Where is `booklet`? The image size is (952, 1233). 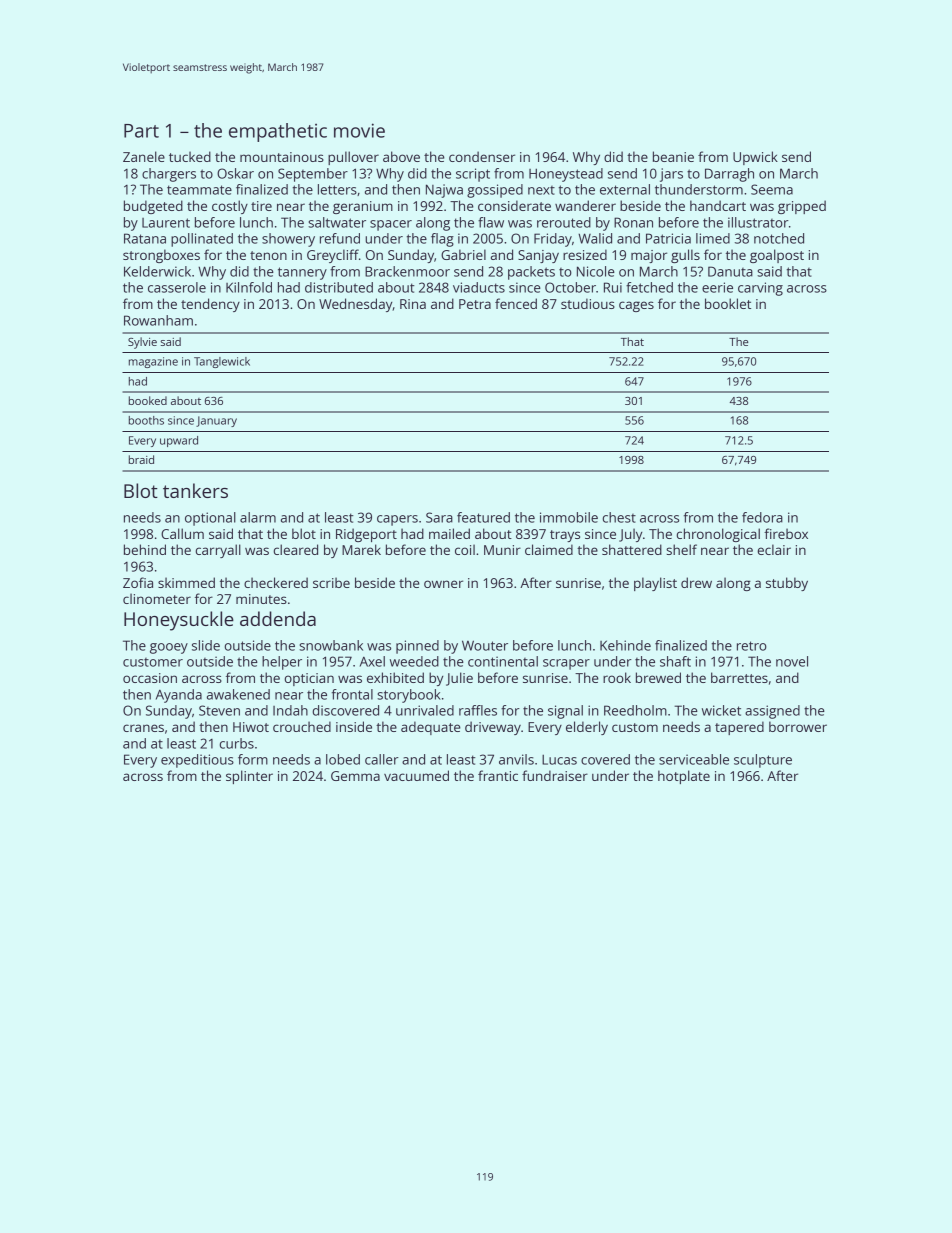 booklet is located at coordinates (728, 303).
